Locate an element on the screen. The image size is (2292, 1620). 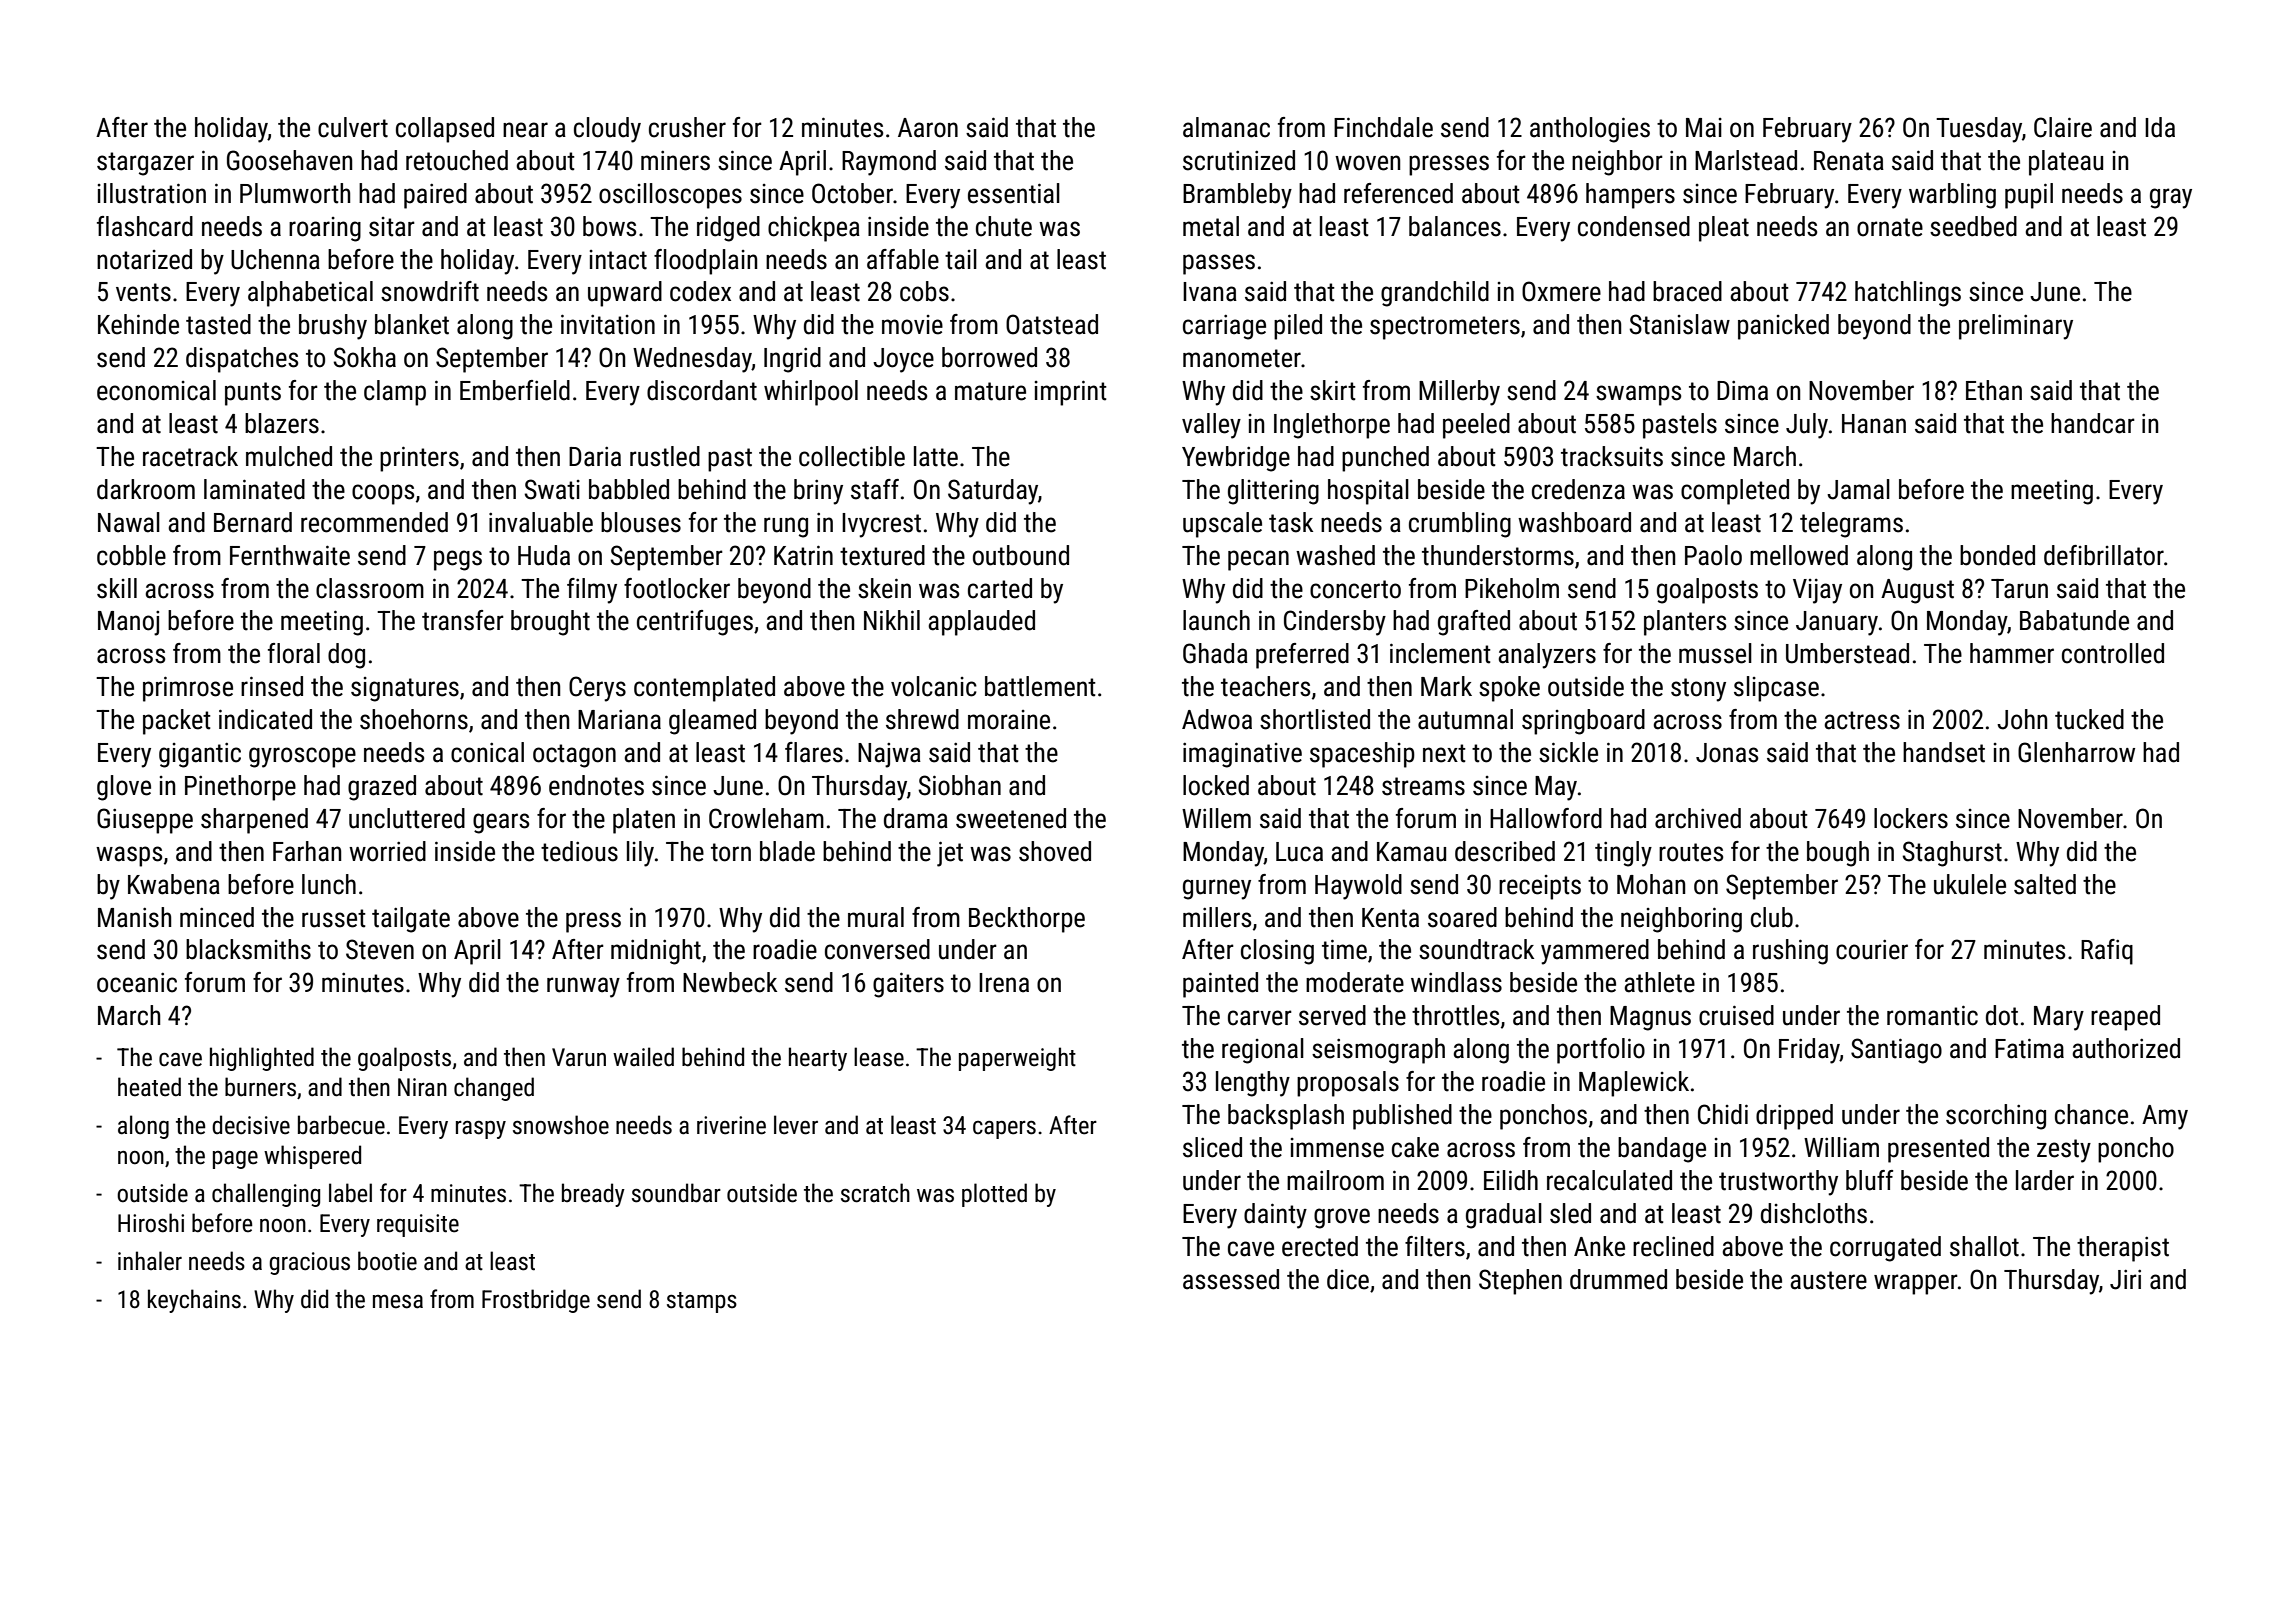
near is located at coordinates (525, 130).
